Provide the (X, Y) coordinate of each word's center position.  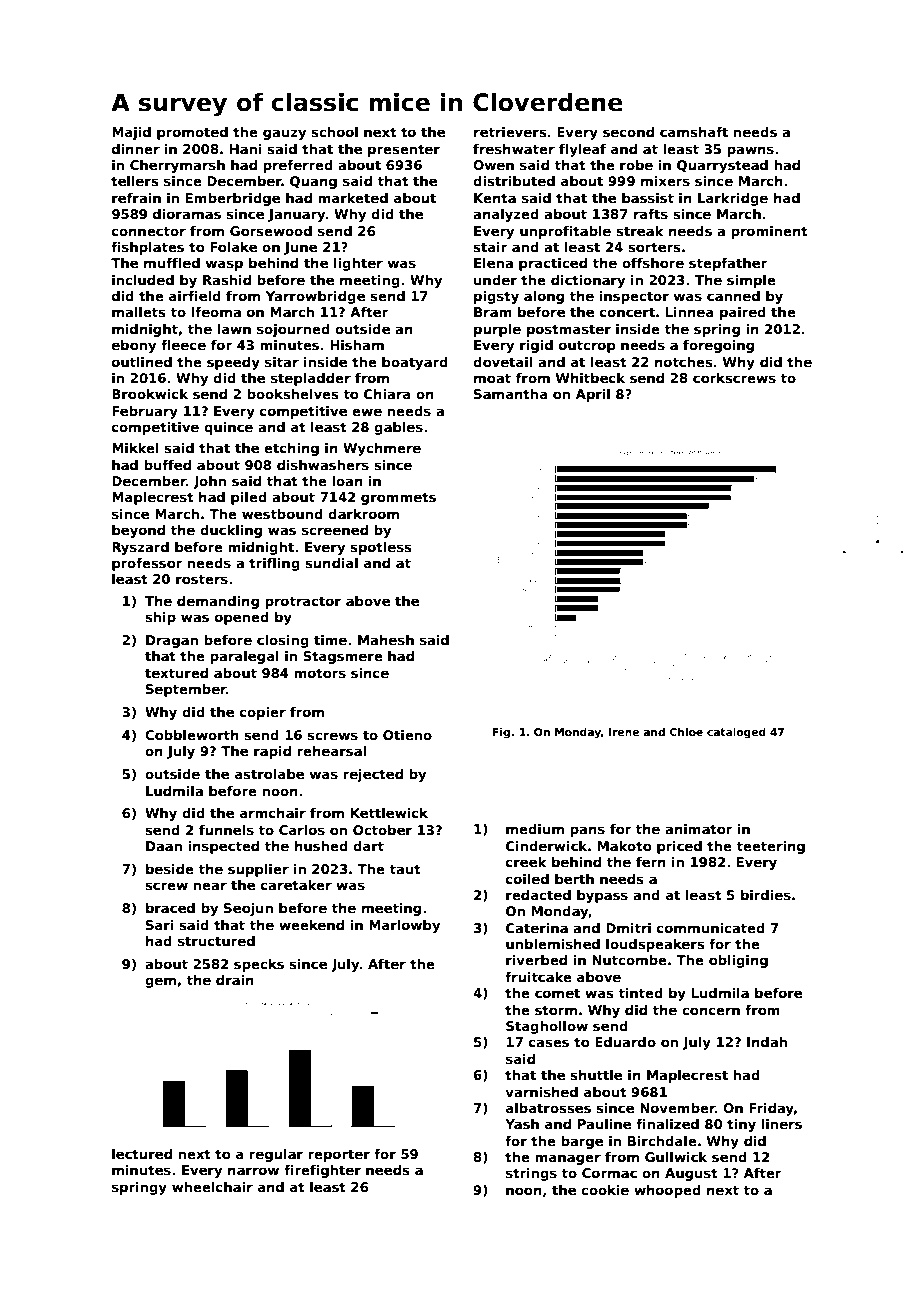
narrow (253, 1171)
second (628, 132)
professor (147, 564)
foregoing (718, 346)
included (143, 280)
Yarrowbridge (315, 297)
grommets (398, 498)
